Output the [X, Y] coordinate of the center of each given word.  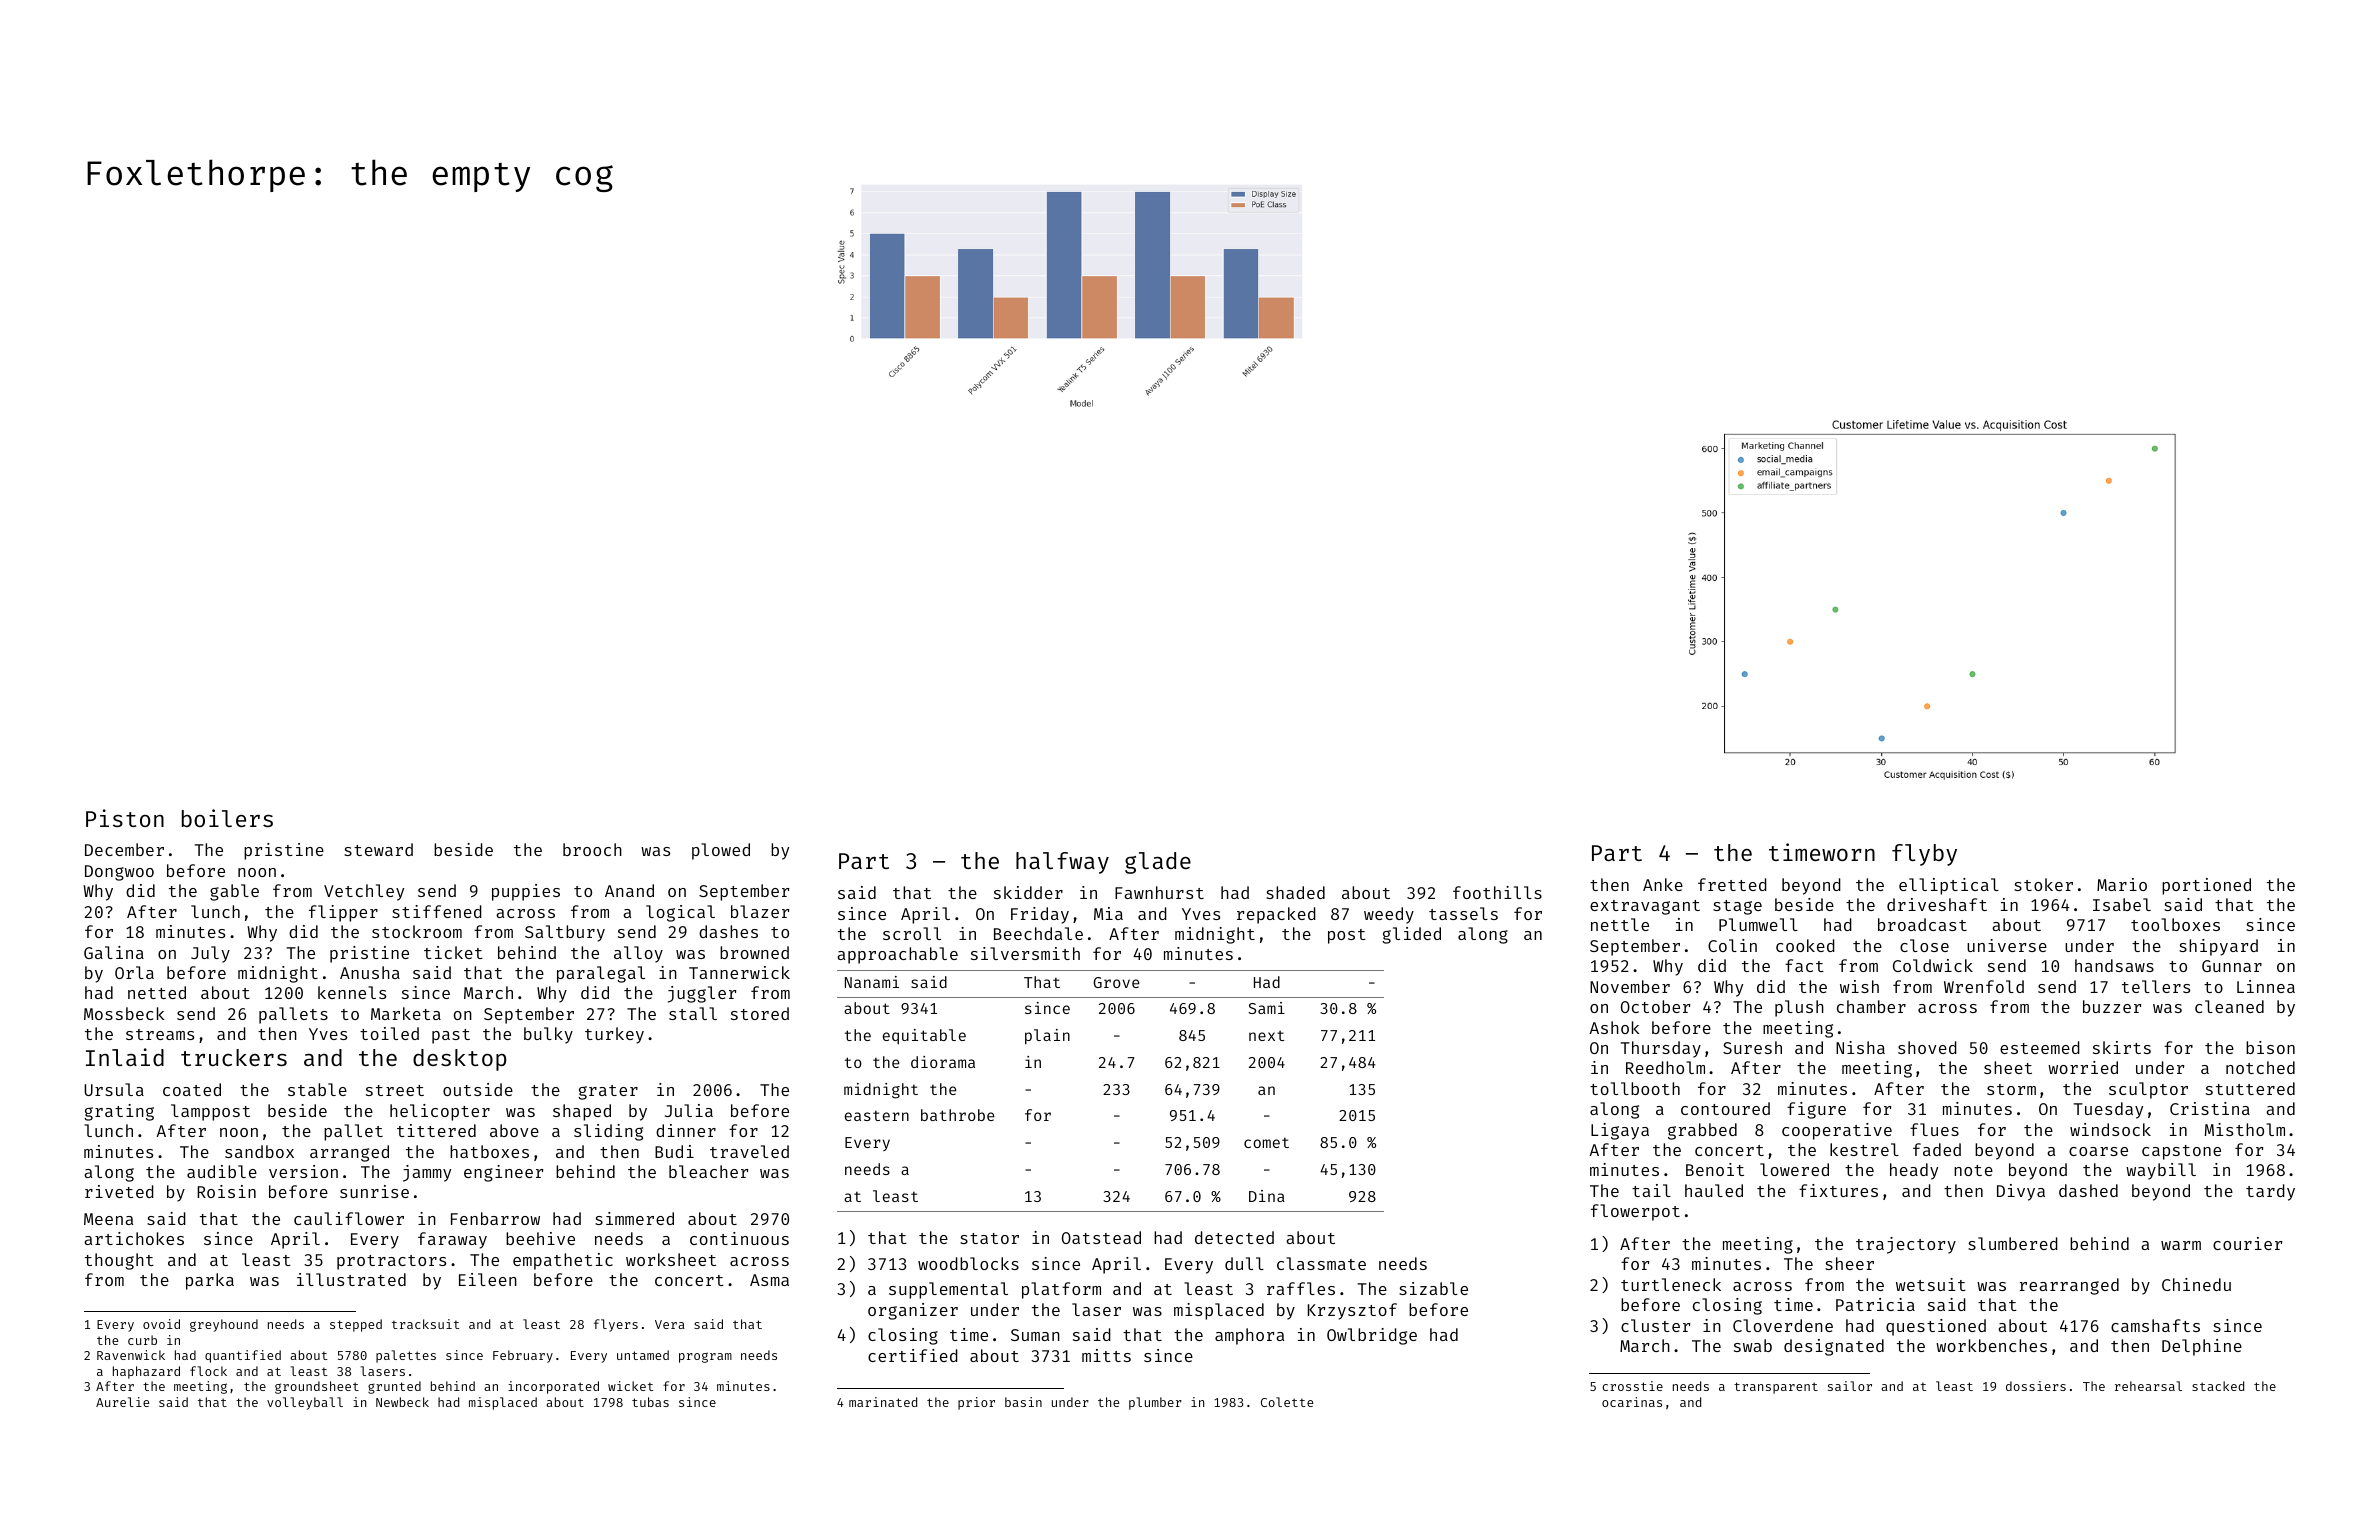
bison [2270, 1047]
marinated [883, 1402]
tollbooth [1635, 1088]
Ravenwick [131, 1355]
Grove [1116, 982]
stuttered [2250, 1088]
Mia [1108, 913]
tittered [436, 1130]
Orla [134, 972]
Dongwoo [119, 873]
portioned [2206, 886]
